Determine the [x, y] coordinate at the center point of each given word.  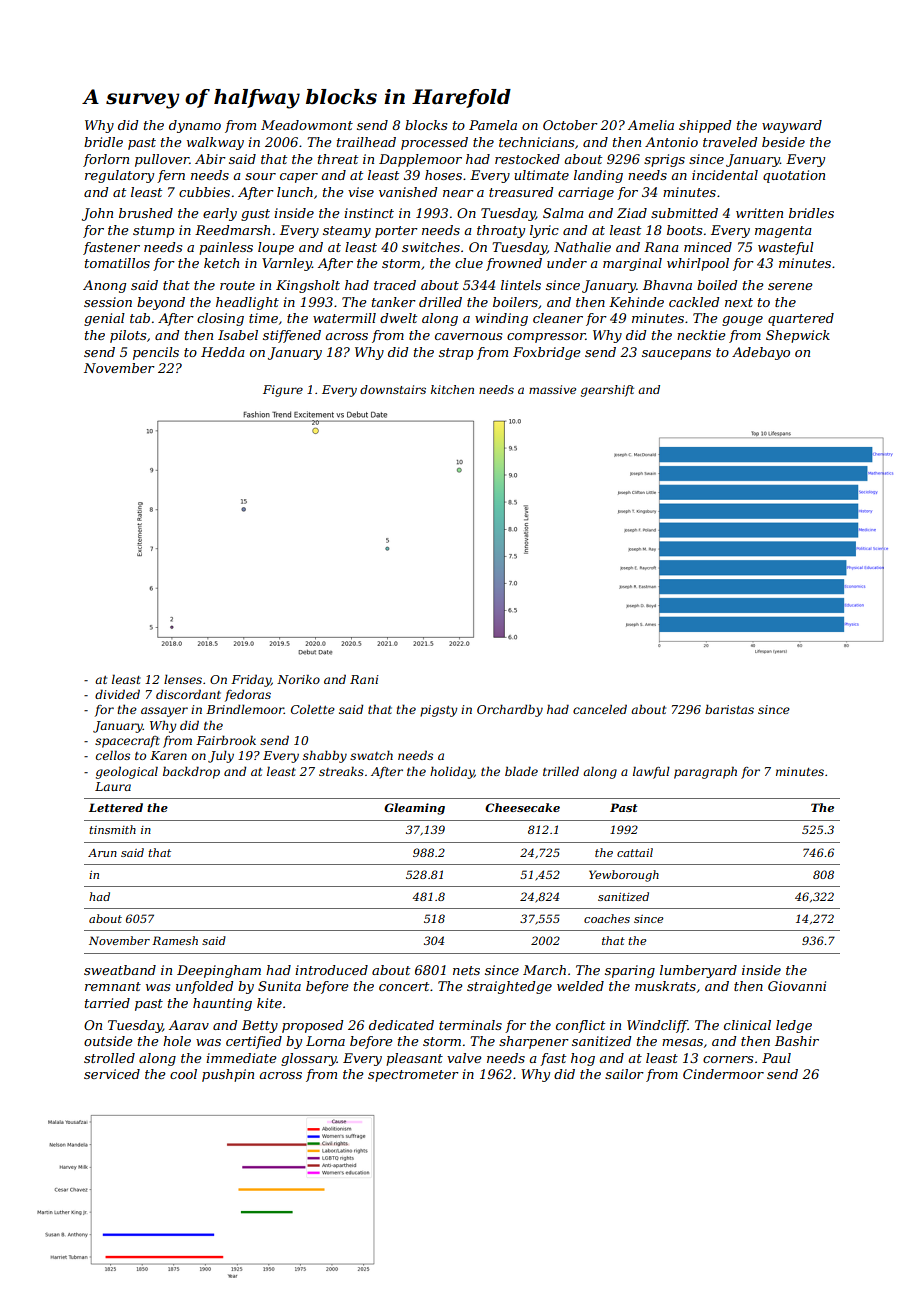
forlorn [106, 160]
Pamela [493, 125]
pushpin [228, 1075]
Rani [364, 679]
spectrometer [413, 1076]
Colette [313, 709]
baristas [729, 709]
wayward [792, 126]
